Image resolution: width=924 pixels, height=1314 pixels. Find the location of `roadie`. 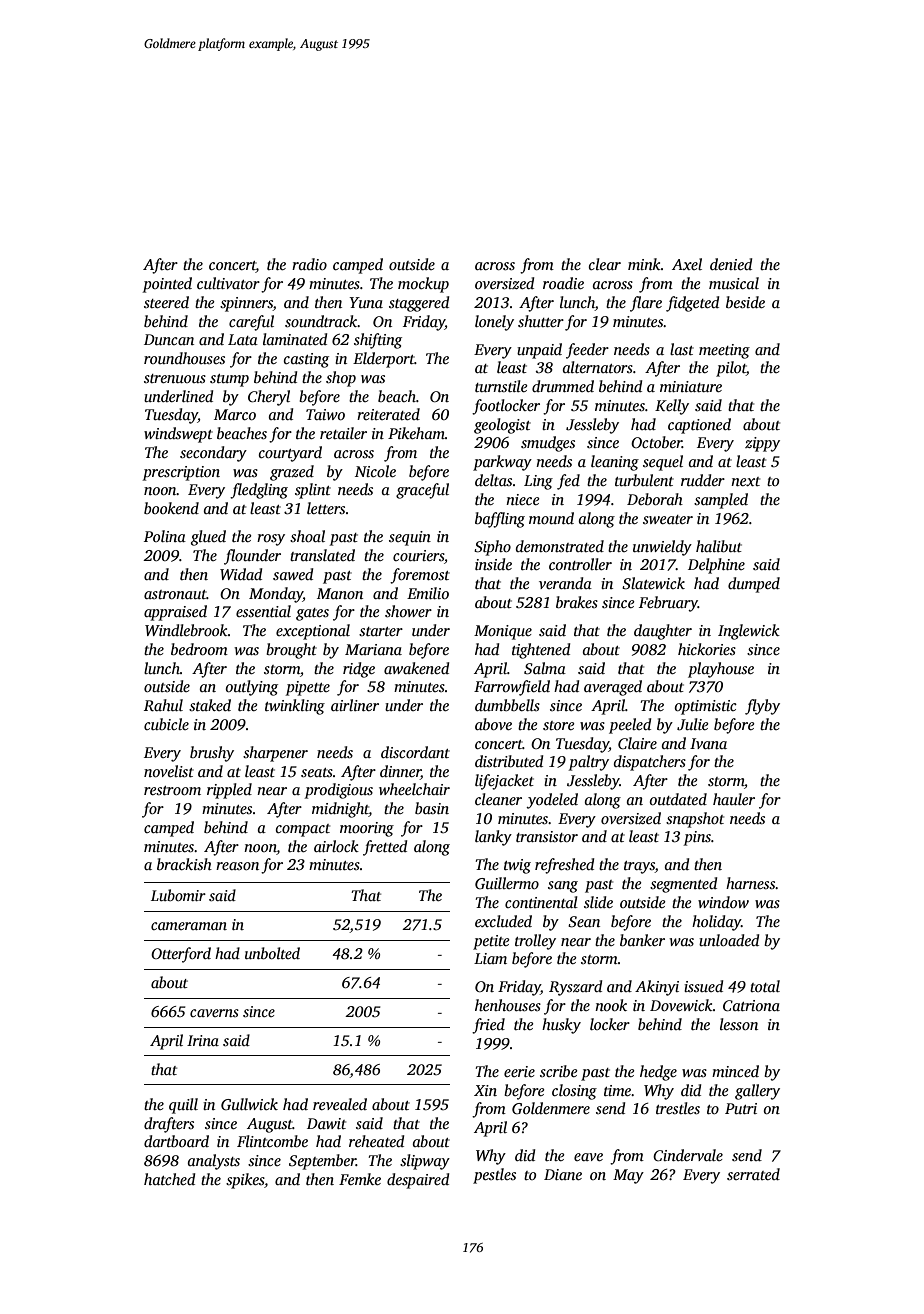

roadie is located at coordinates (563, 283).
